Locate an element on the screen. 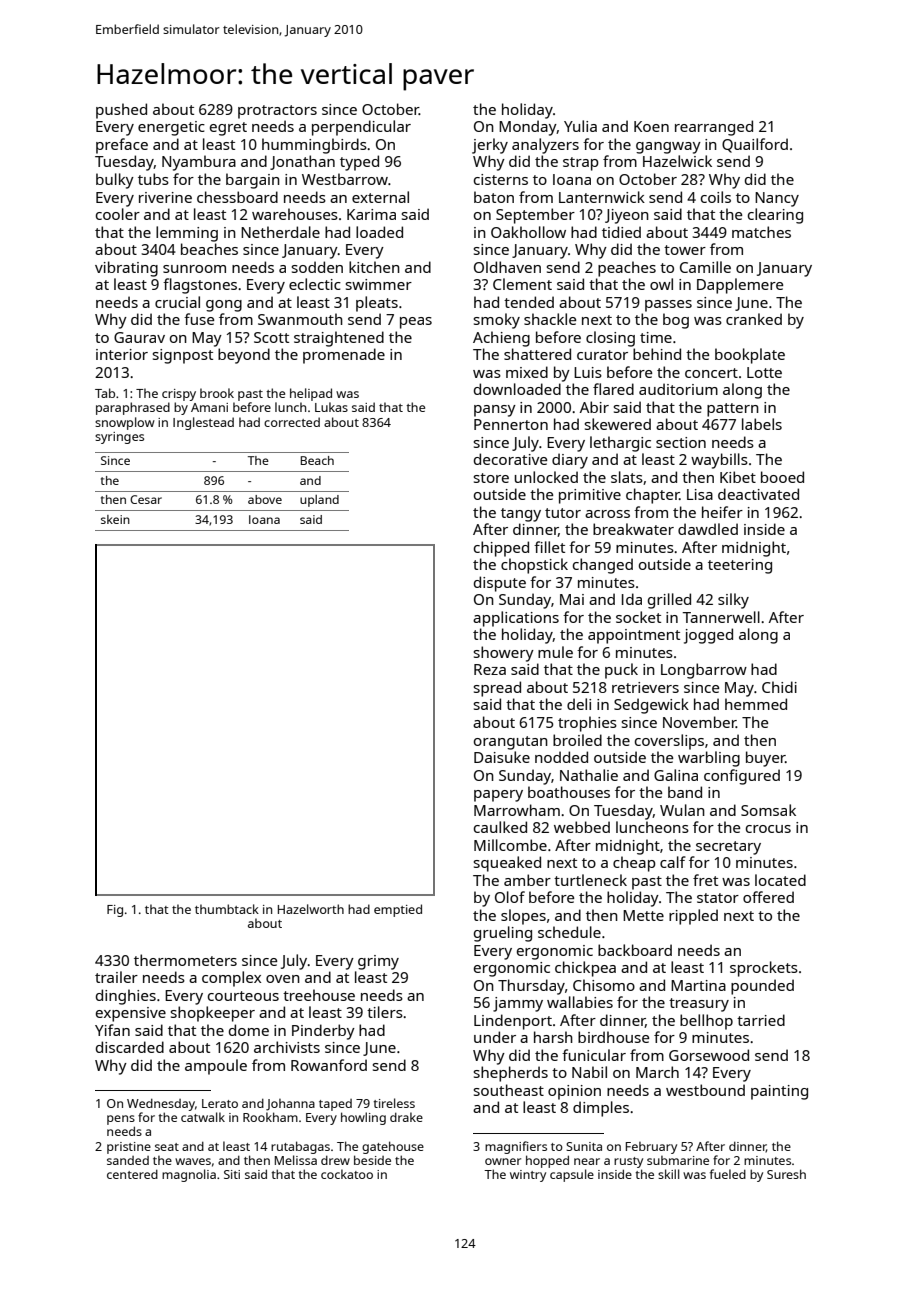 This screenshot has width=908, height=1316. Karima is located at coordinates (371, 214).
